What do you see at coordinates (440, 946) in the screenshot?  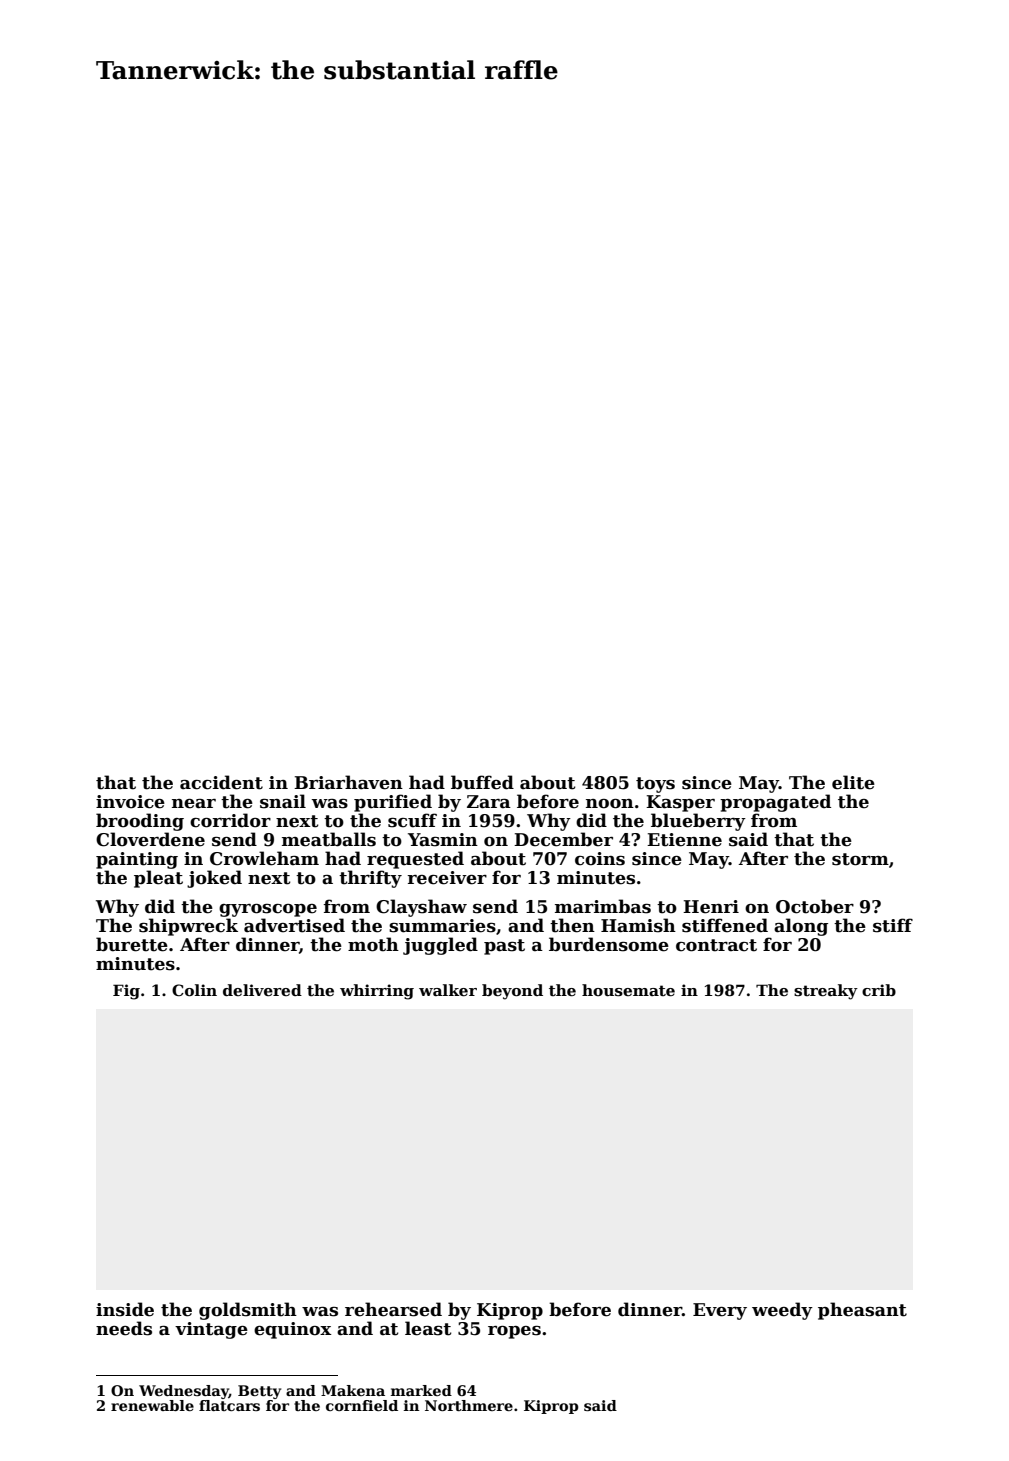 I see `juggled` at bounding box center [440, 946].
